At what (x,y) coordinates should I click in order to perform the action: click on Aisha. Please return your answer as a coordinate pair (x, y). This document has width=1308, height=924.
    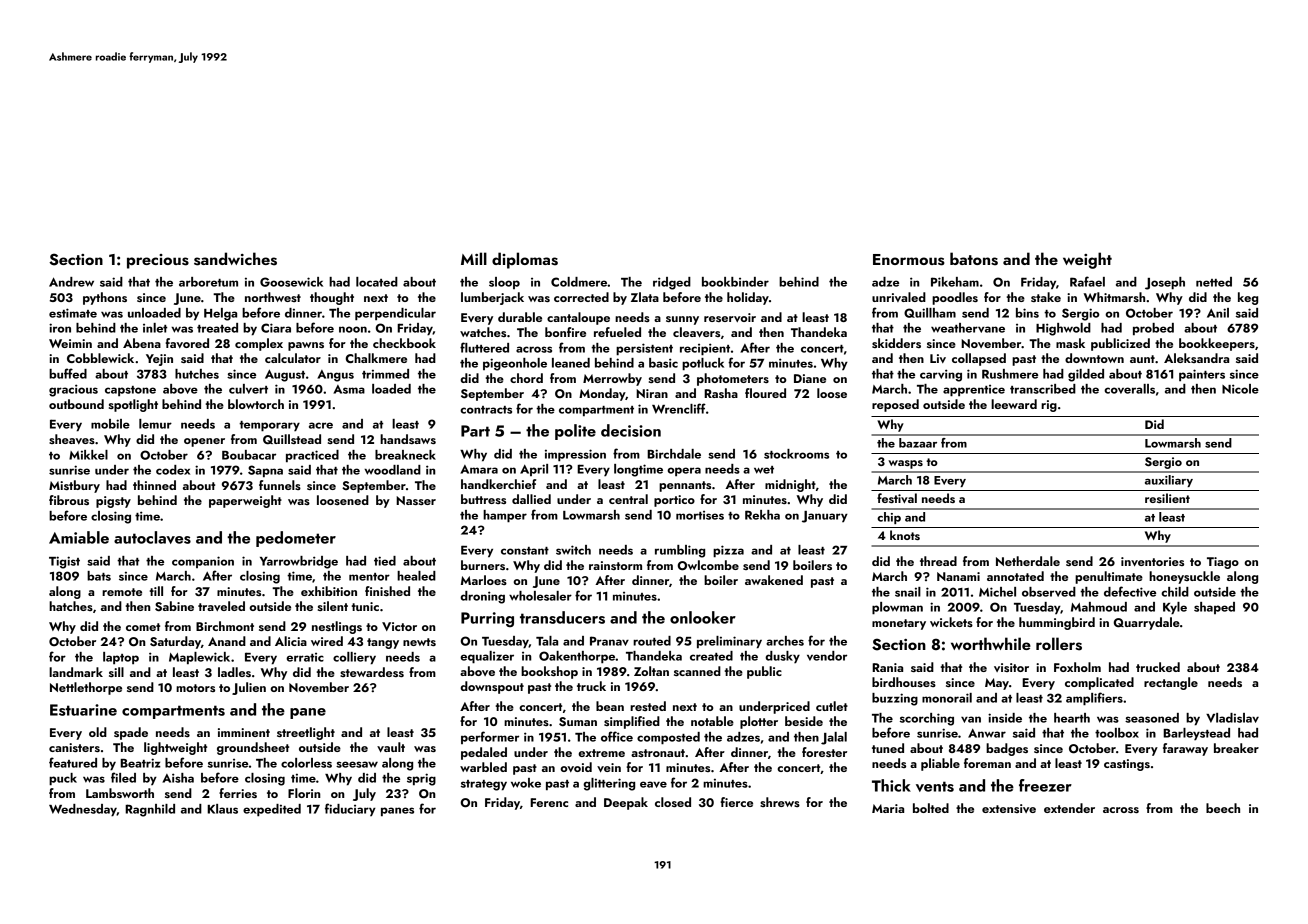
    Looking at the image, I should click on (178, 778).
